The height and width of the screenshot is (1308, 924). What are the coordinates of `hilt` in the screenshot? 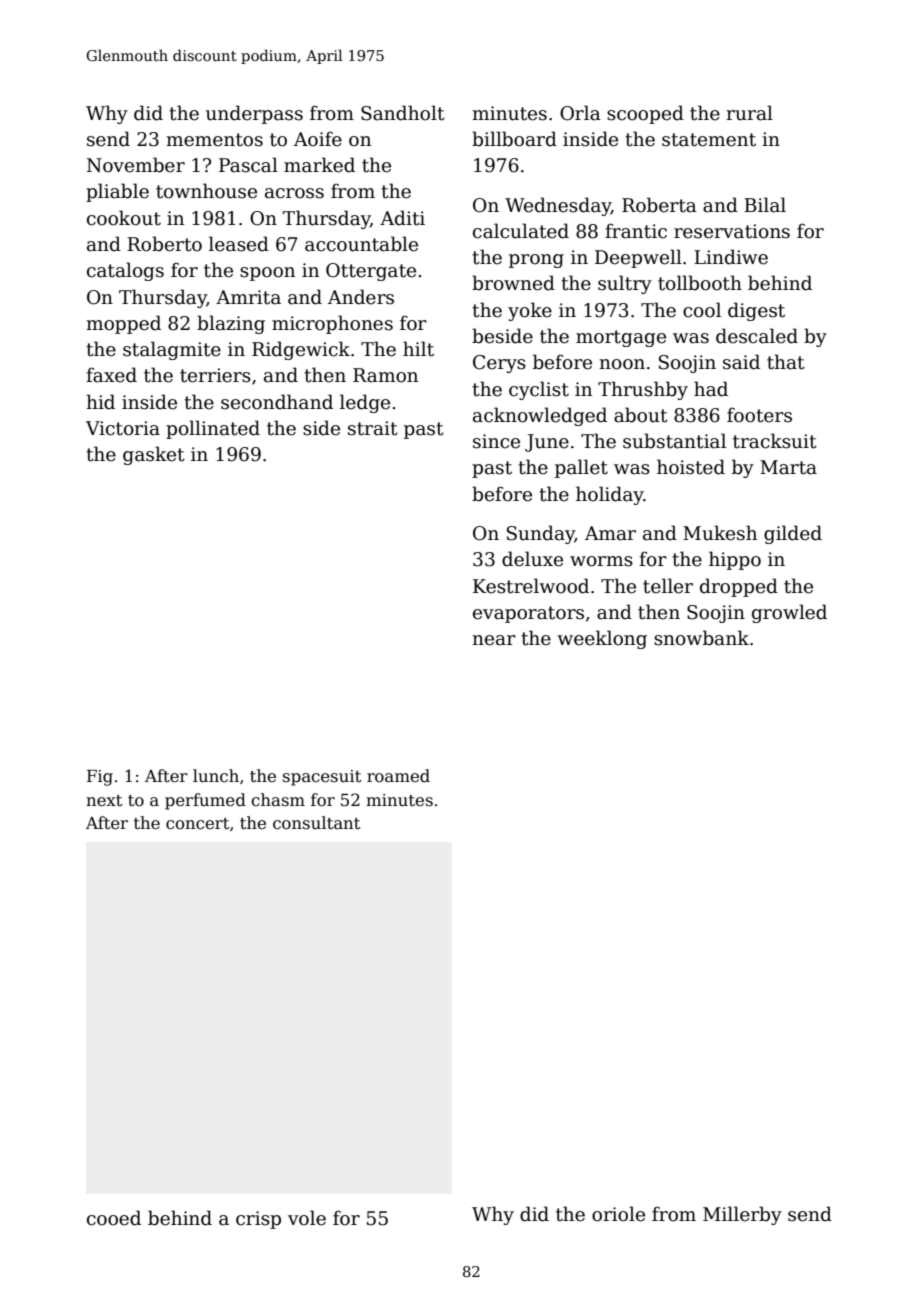 It's located at (418, 349).
